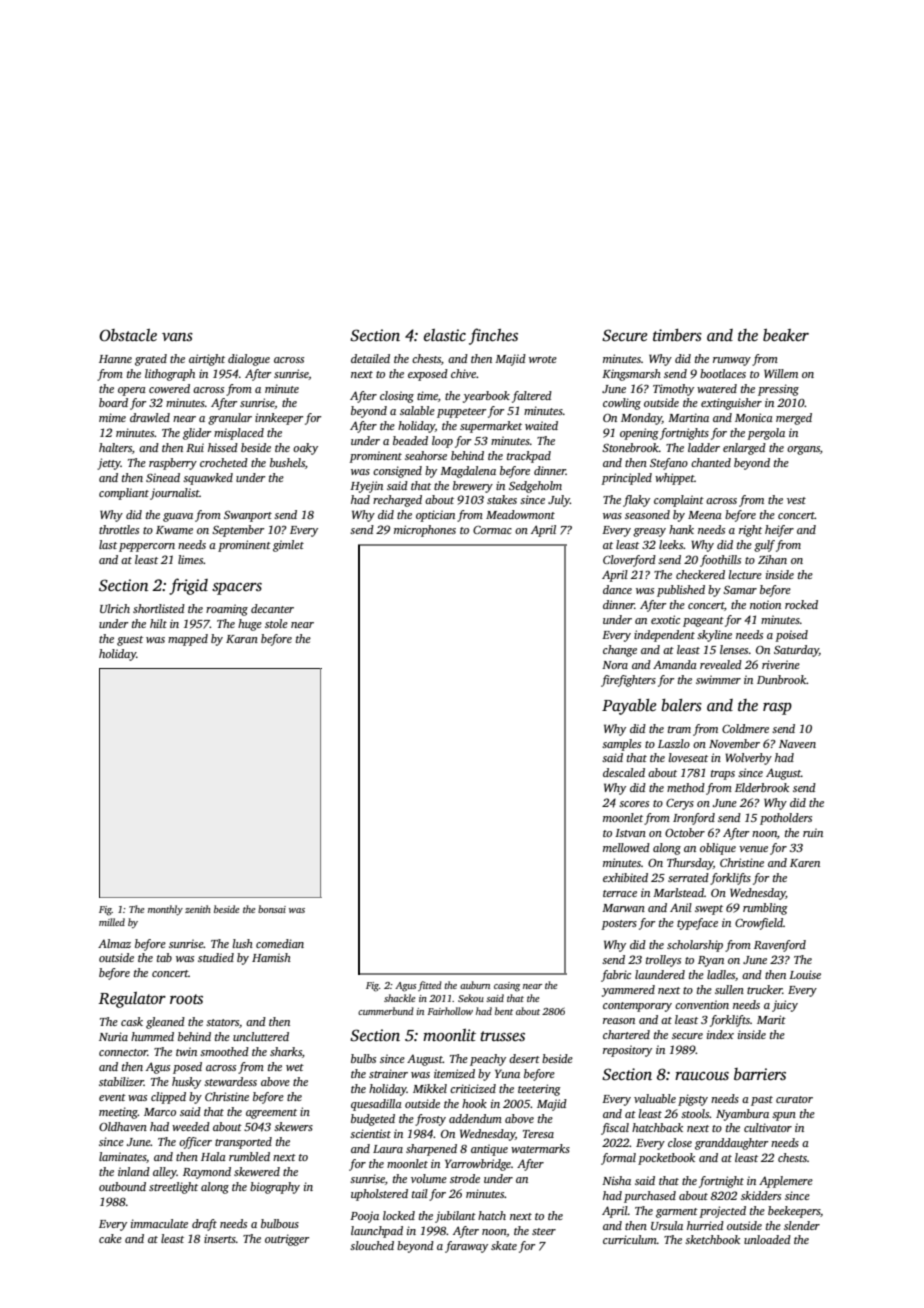 The image size is (924, 1308). I want to click on vans, so click(177, 337).
